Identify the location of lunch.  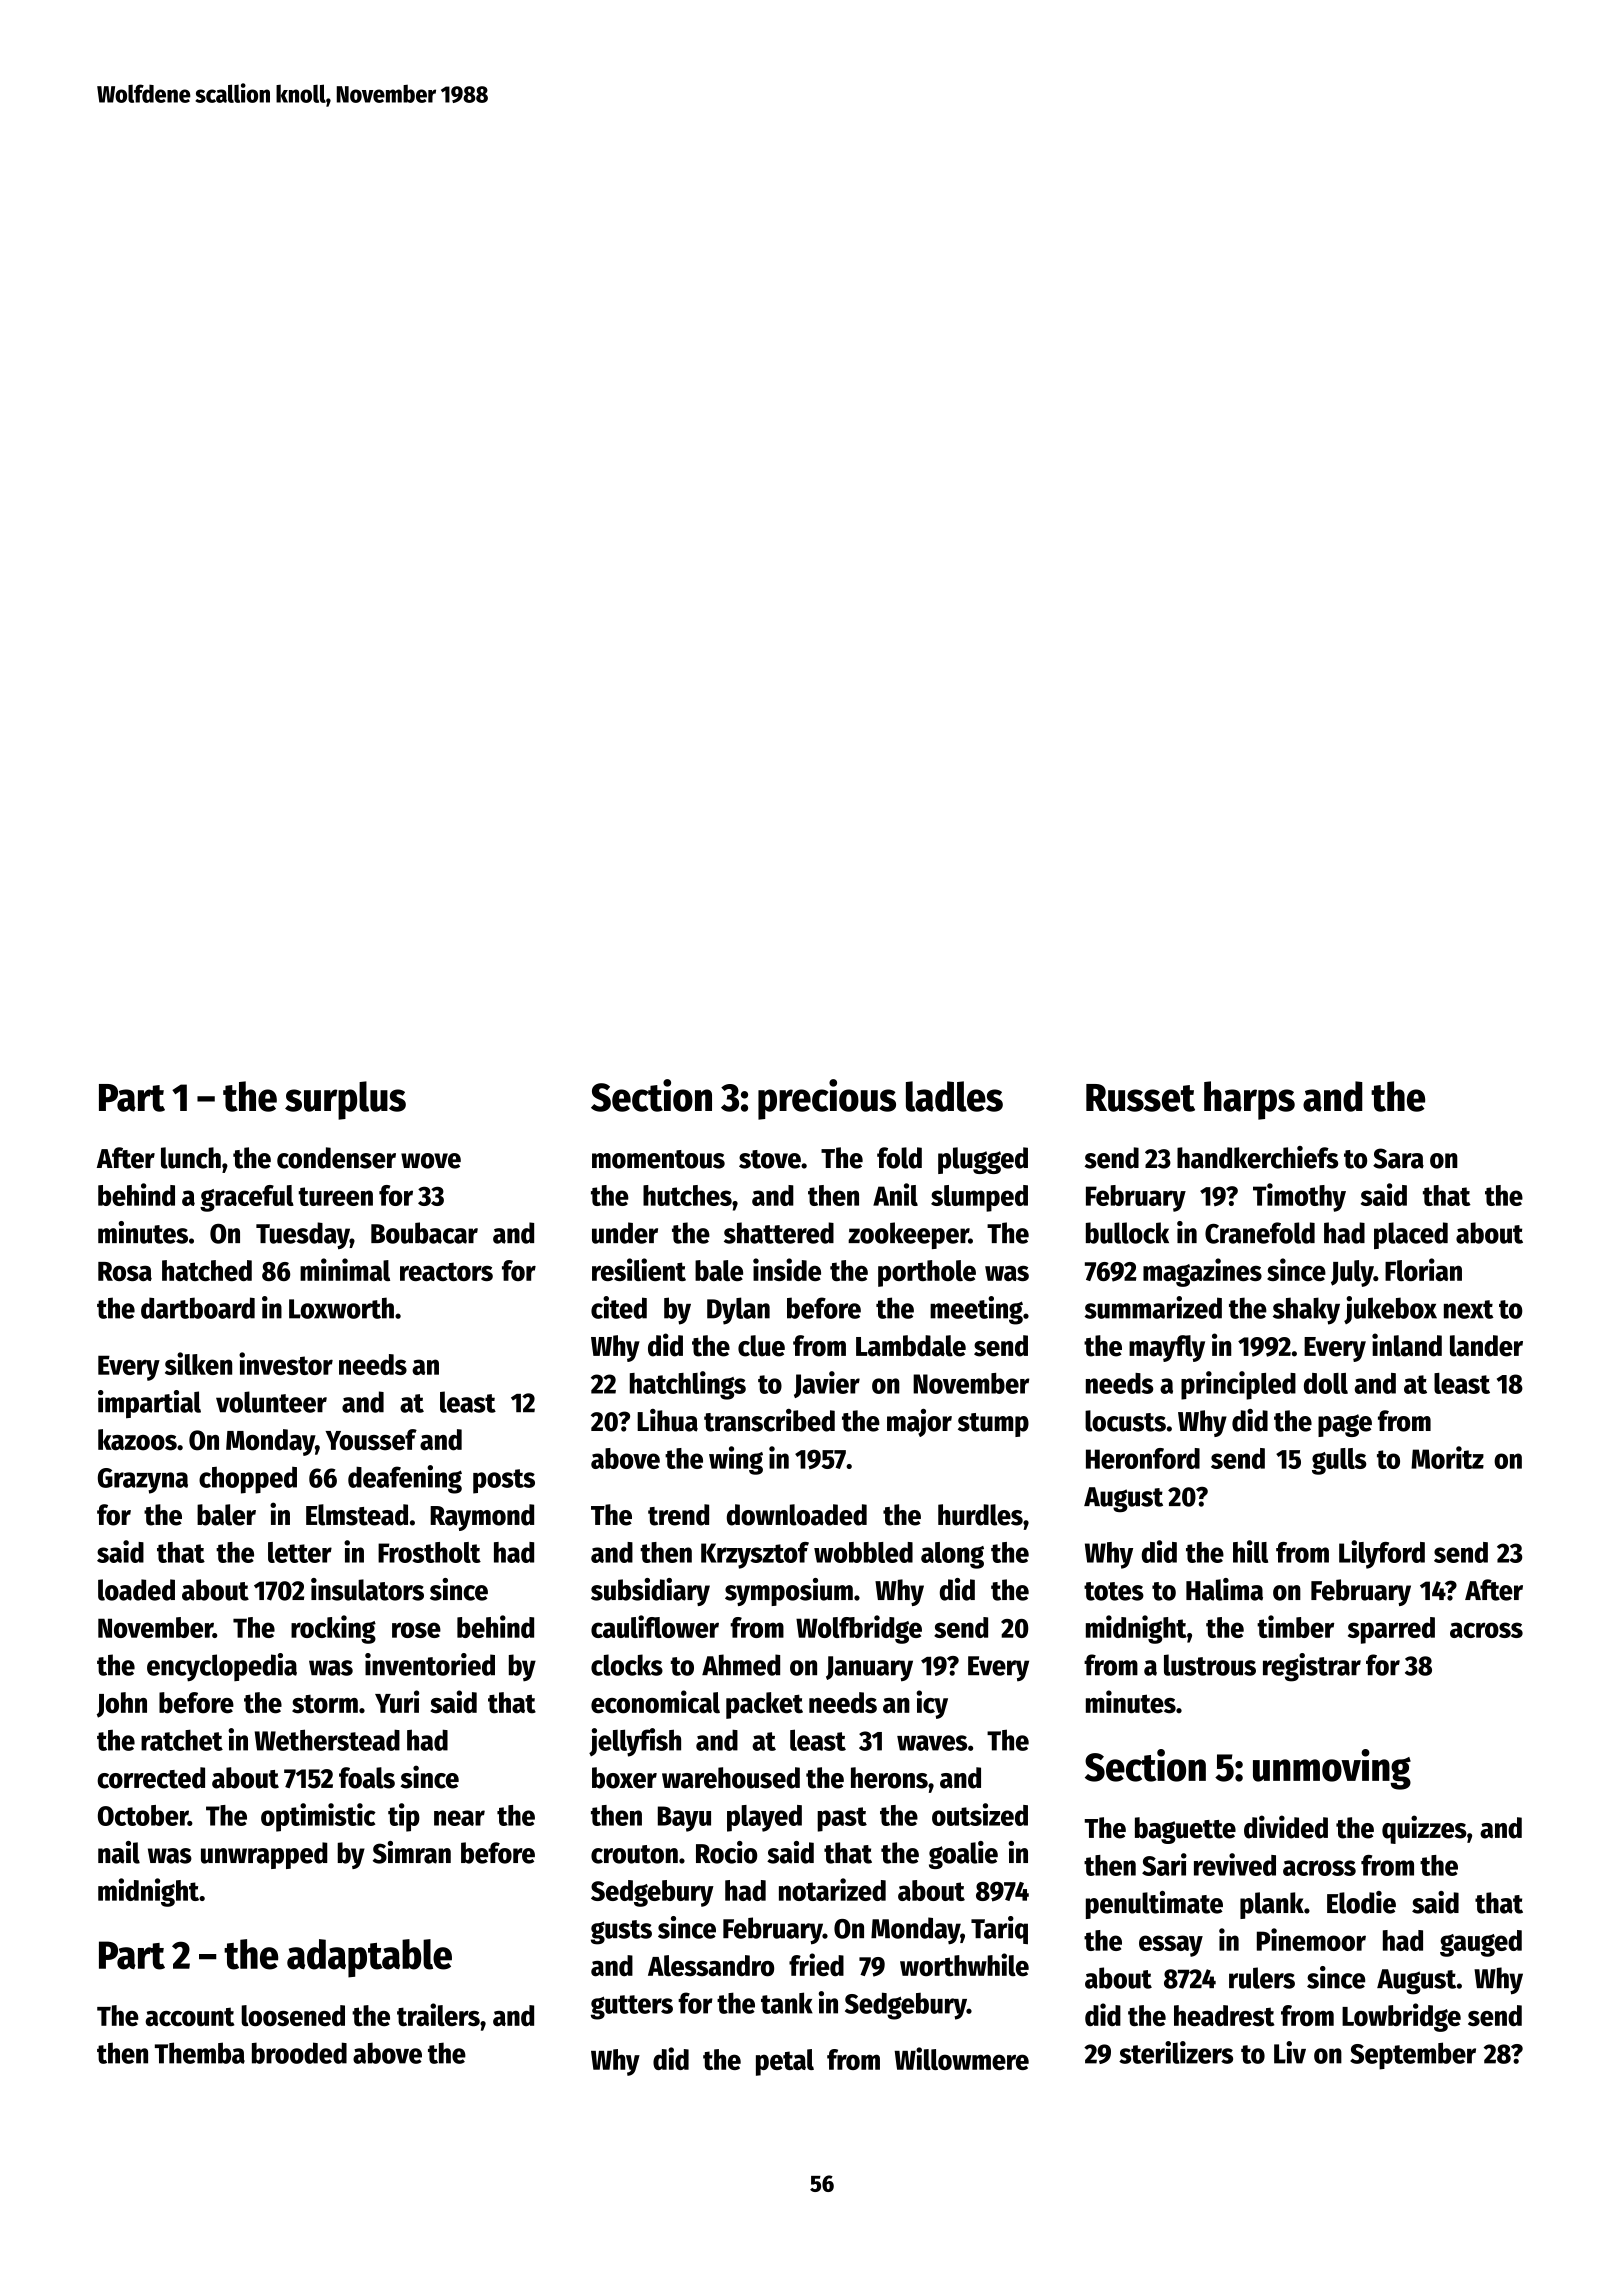
(191, 1158).
